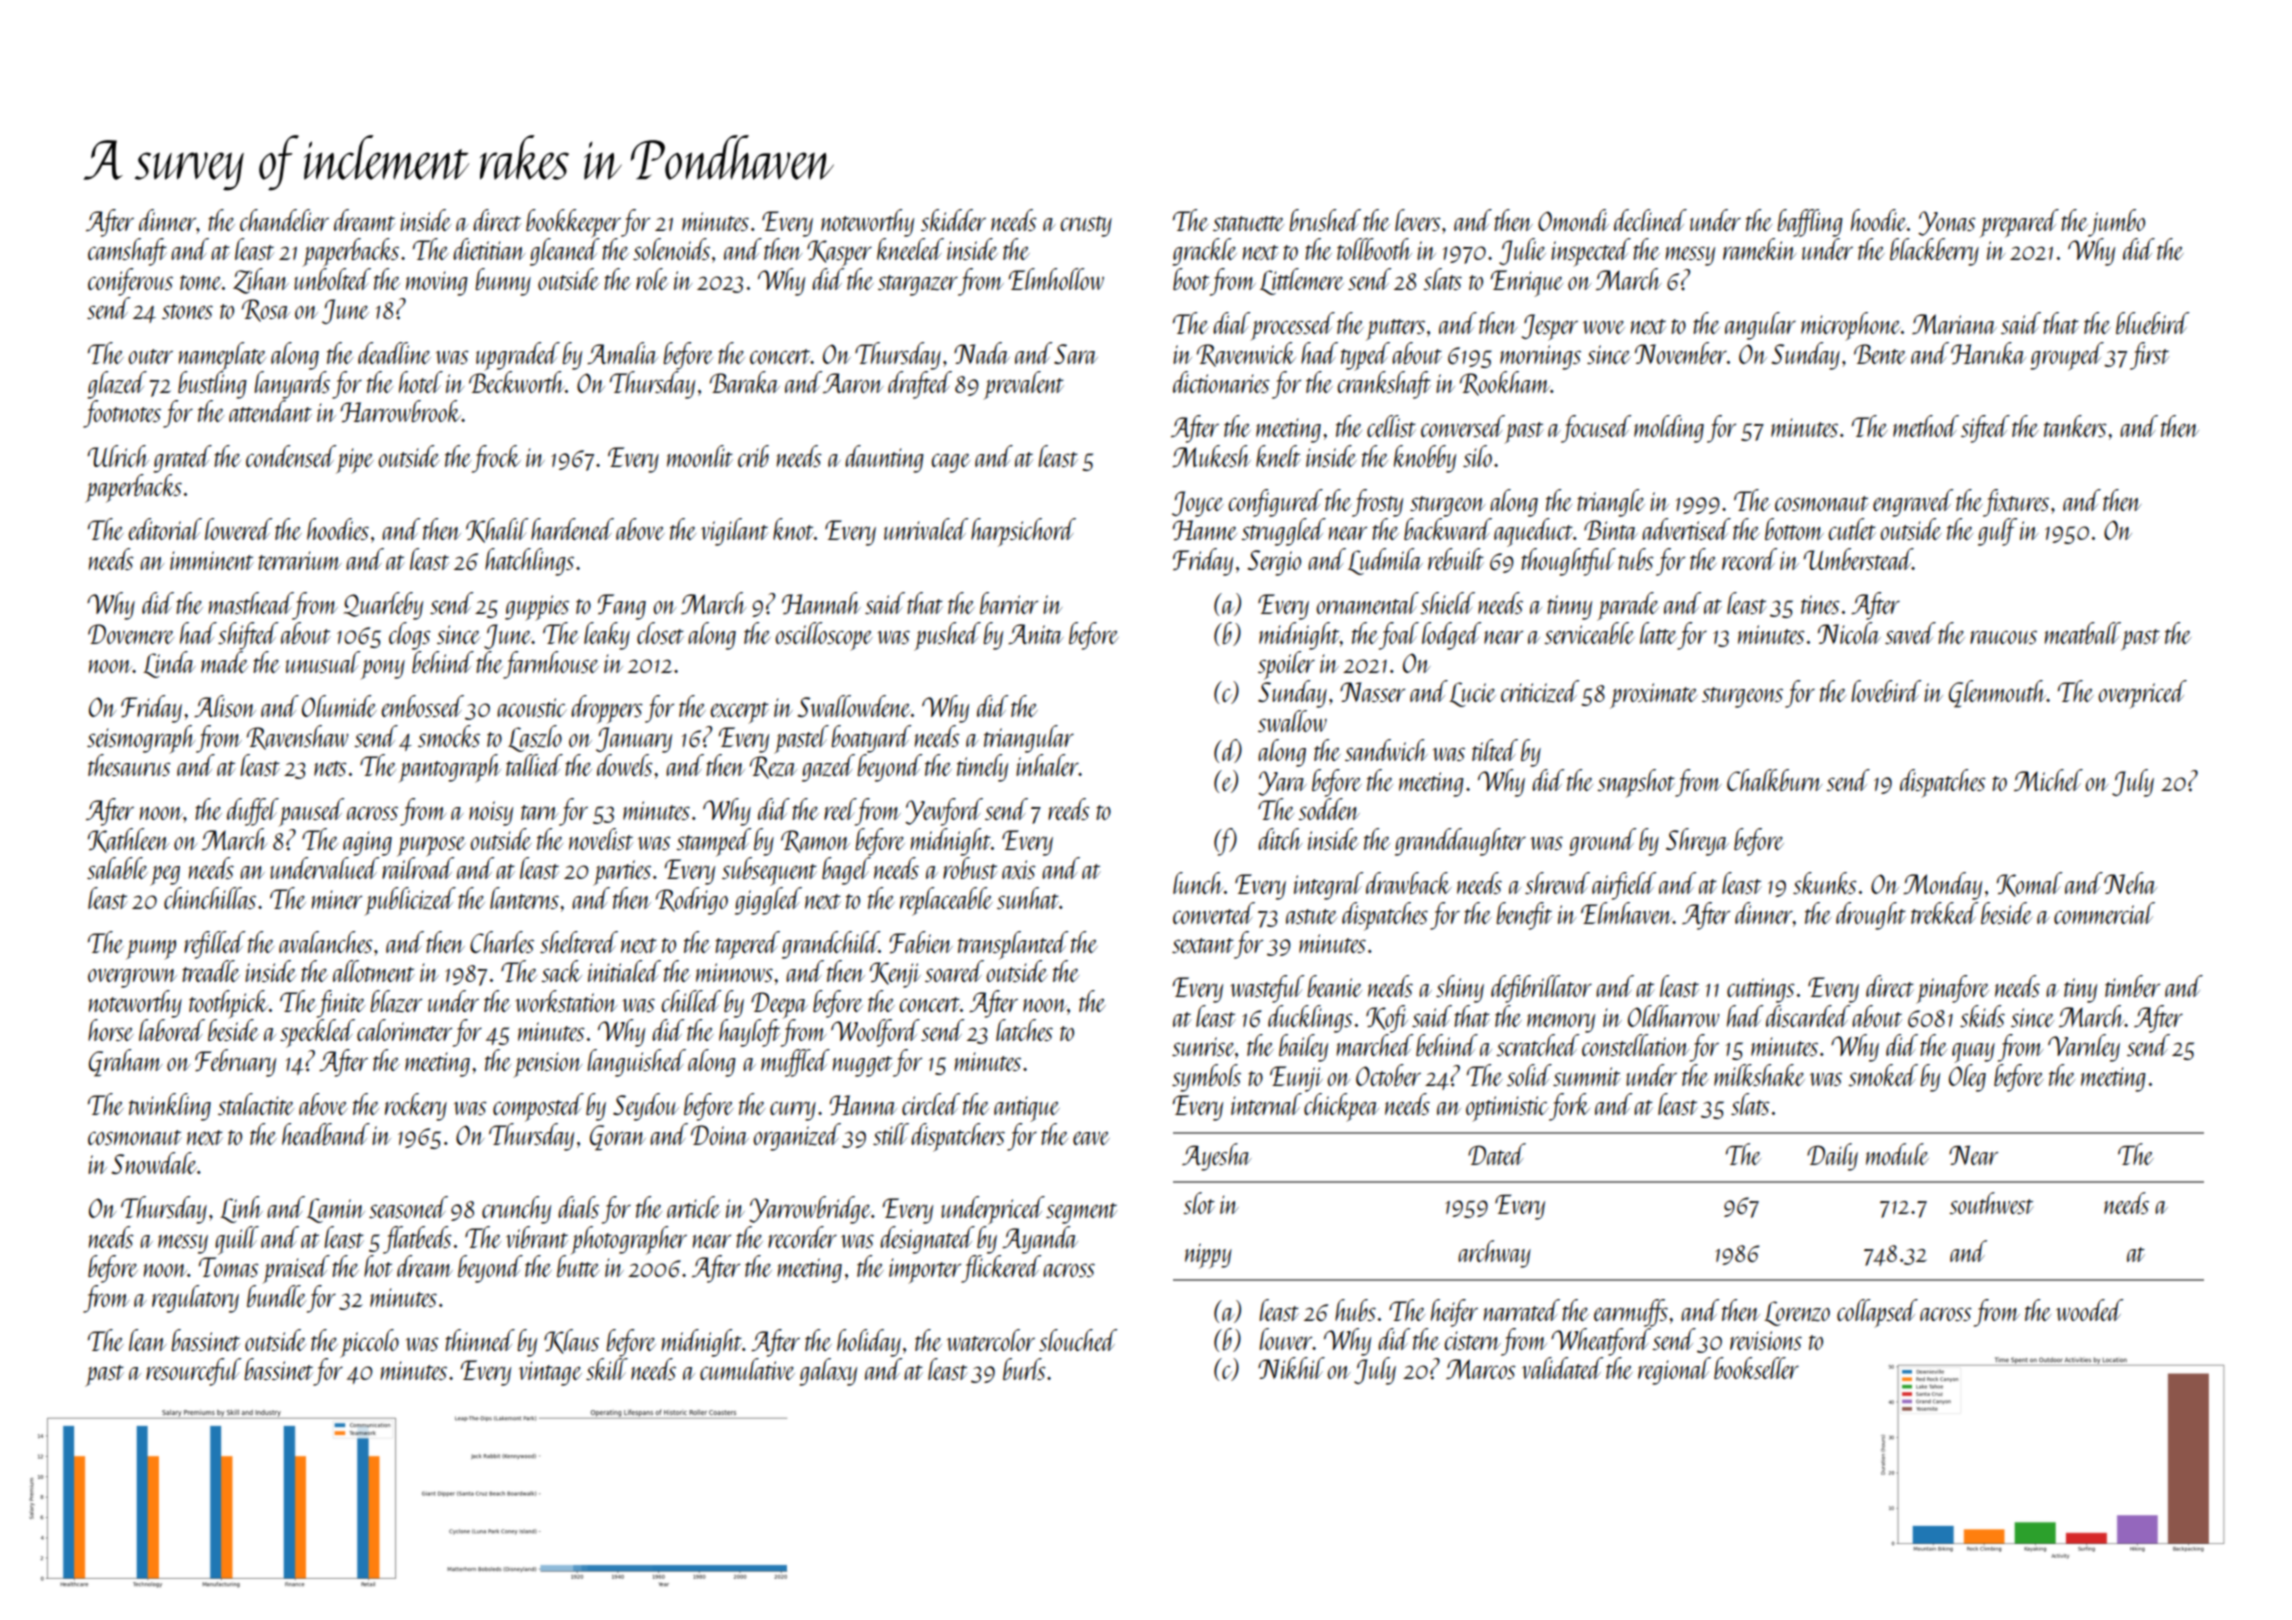  I want to click on Wheatford, so click(1601, 1342).
